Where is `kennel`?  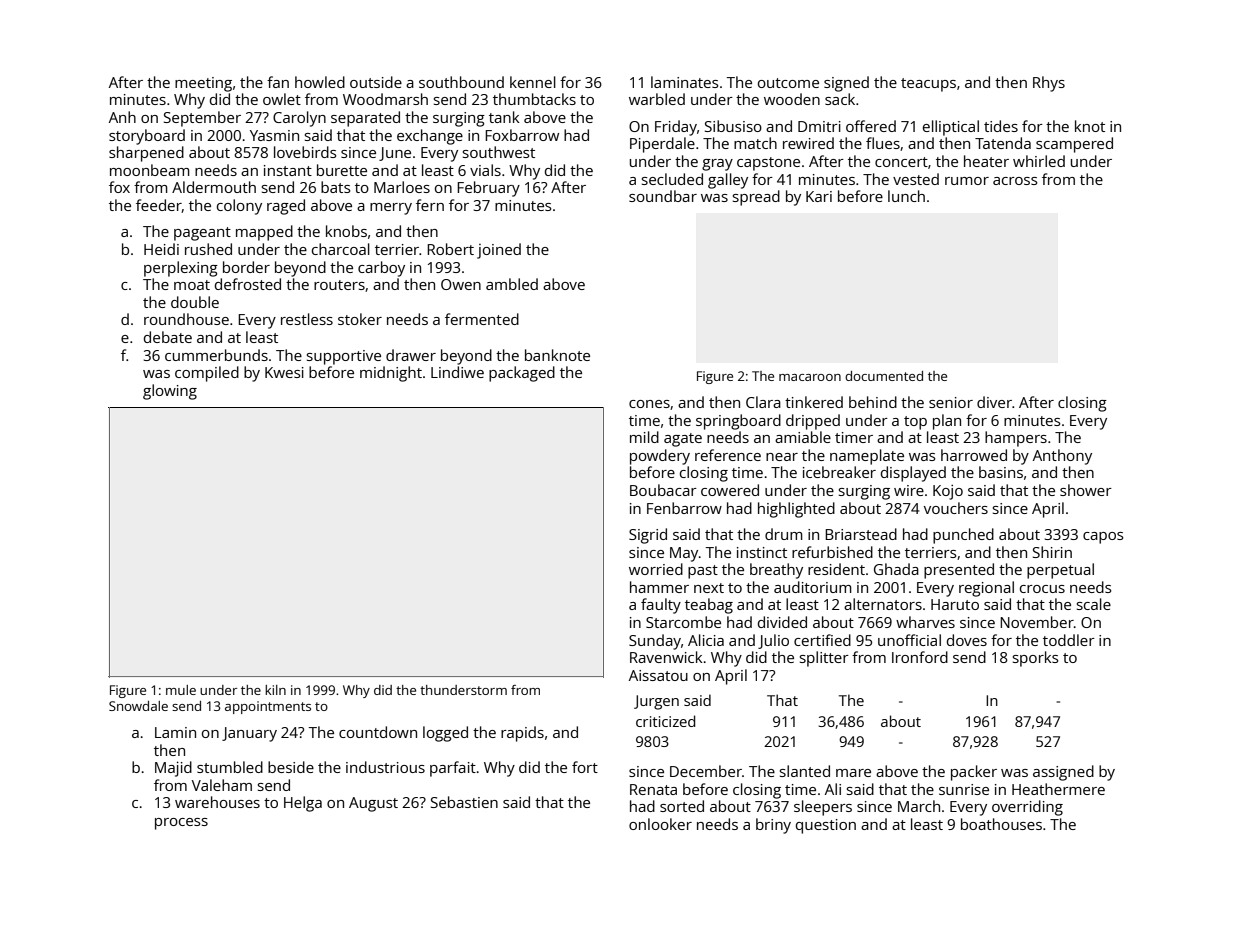
kennel is located at coordinates (533, 82).
